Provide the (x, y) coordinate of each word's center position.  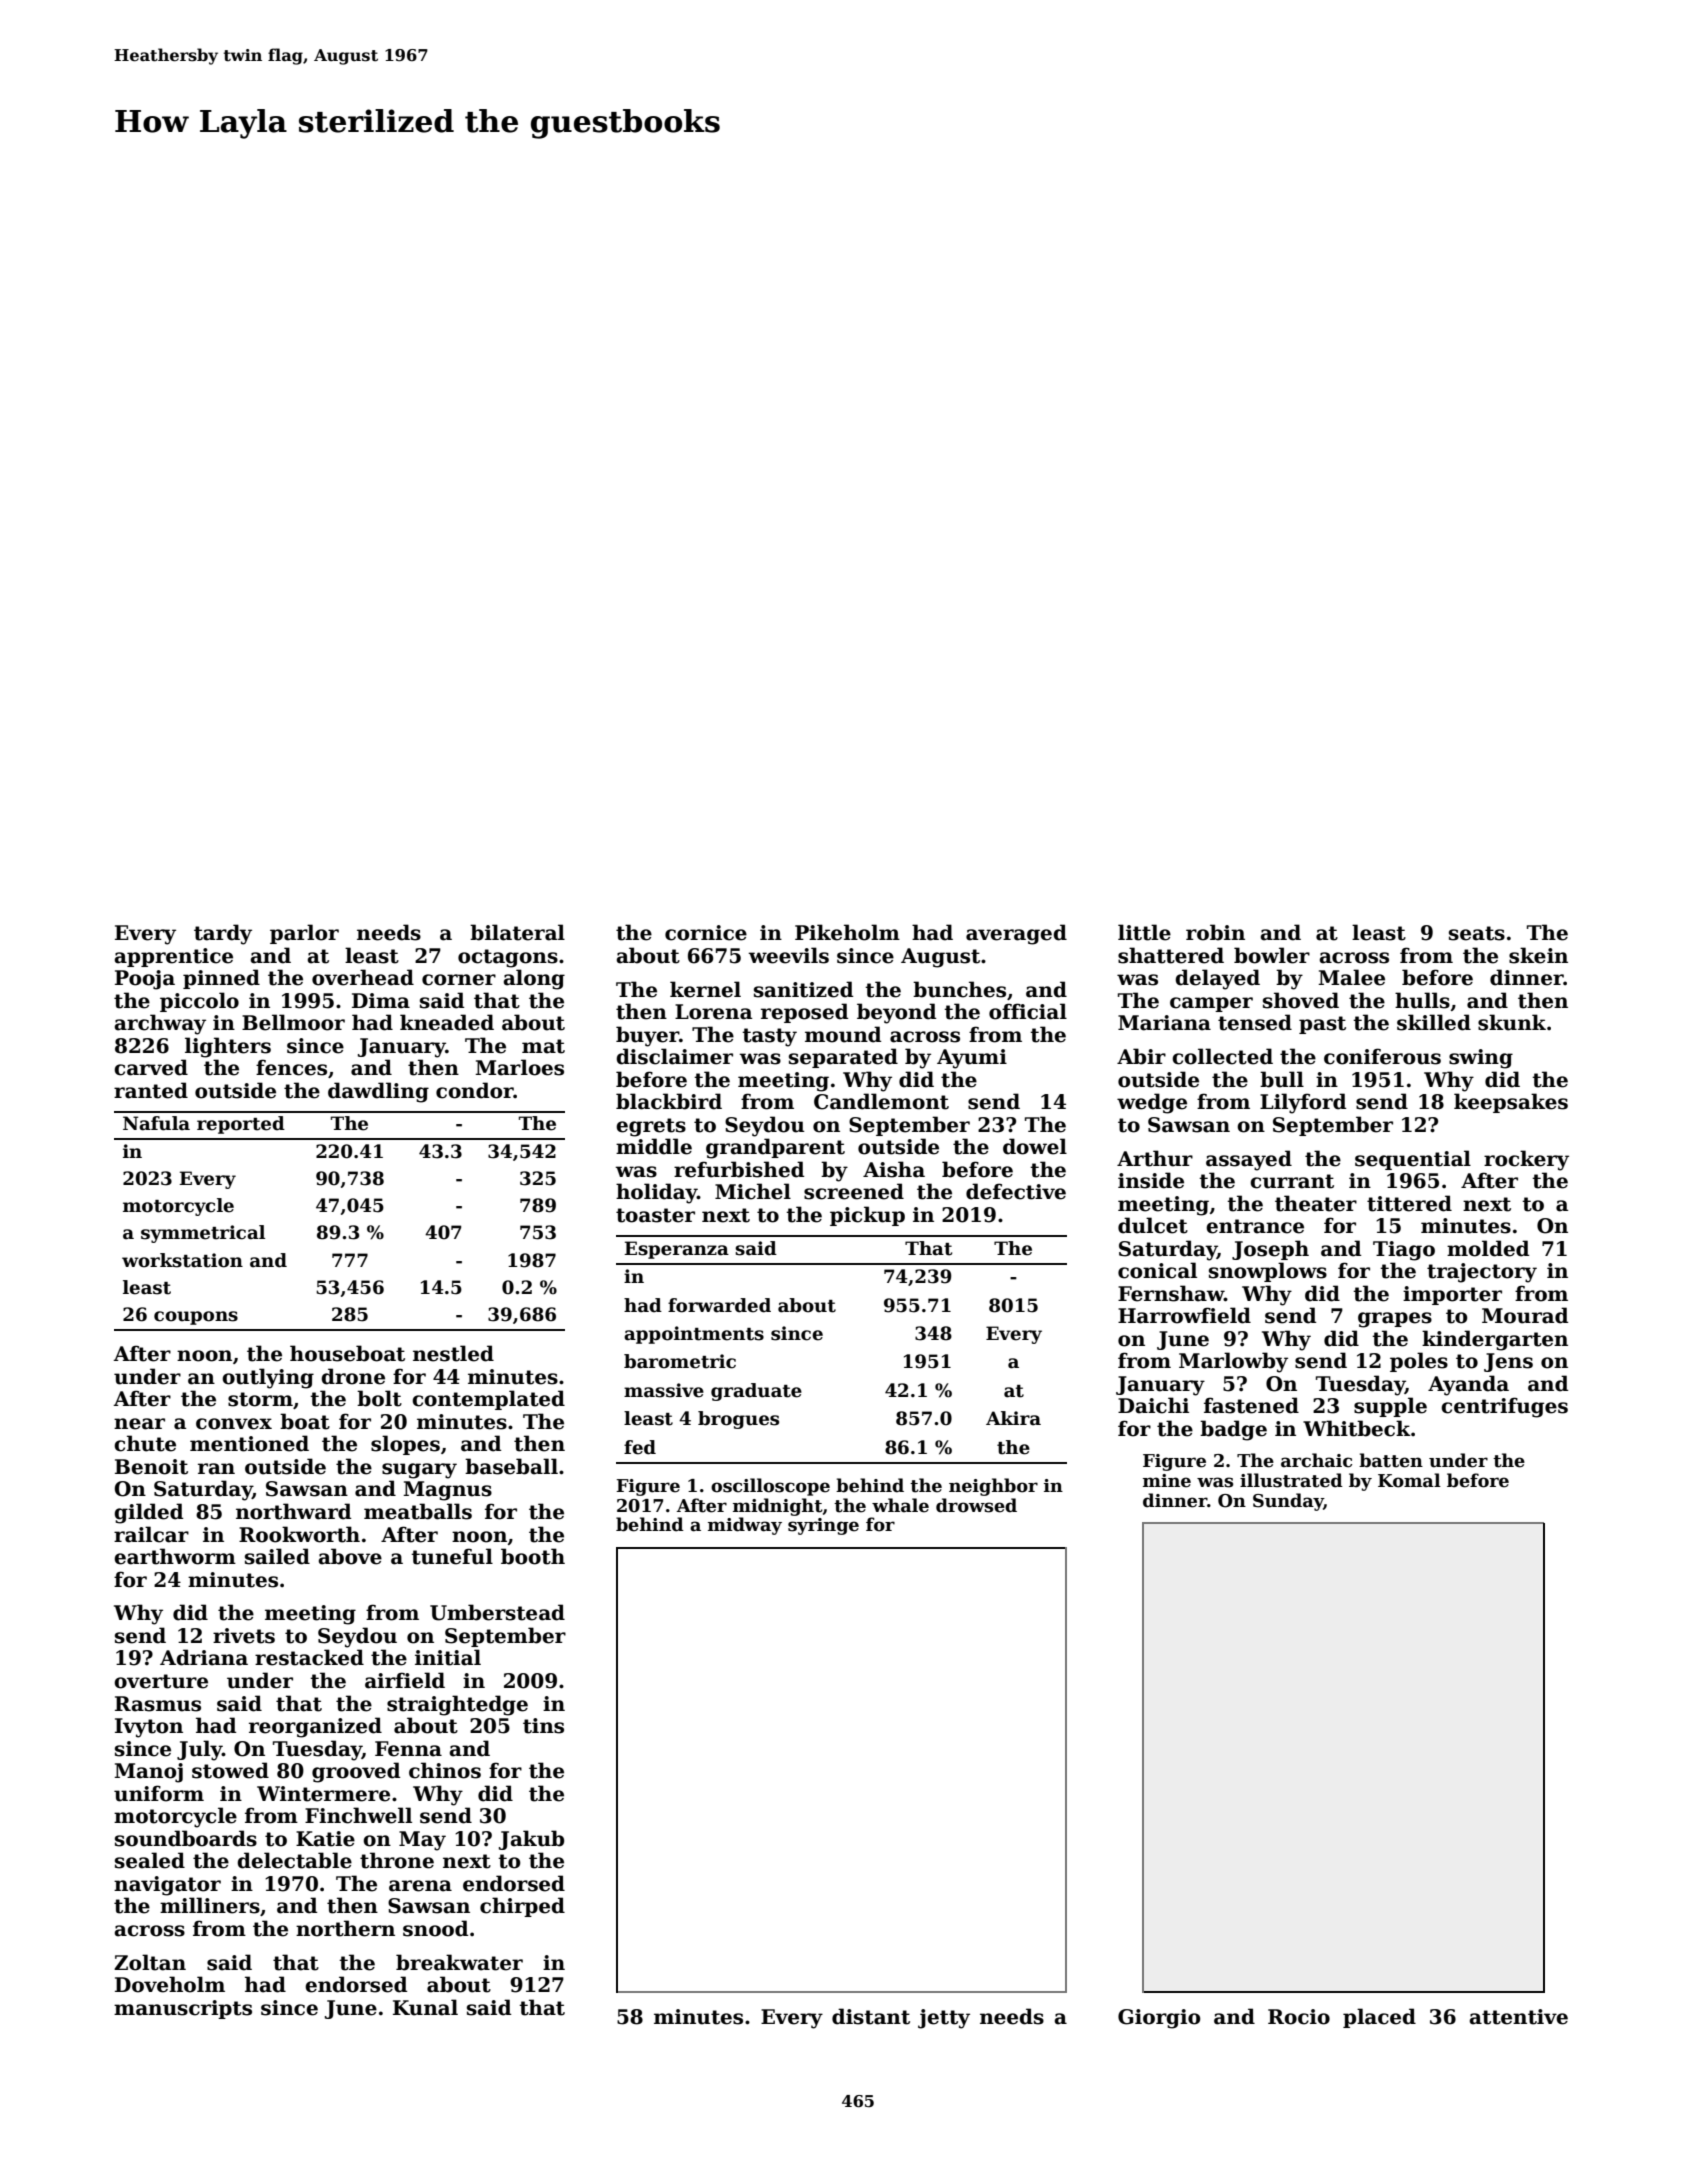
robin (1215, 932)
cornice (706, 933)
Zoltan (150, 1962)
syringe (823, 1526)
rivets (244, 1636)
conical (1157, 1270)
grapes (1395, 1320)
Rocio (1299, 2017)
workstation (182, 1260)
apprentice (174, 957)
